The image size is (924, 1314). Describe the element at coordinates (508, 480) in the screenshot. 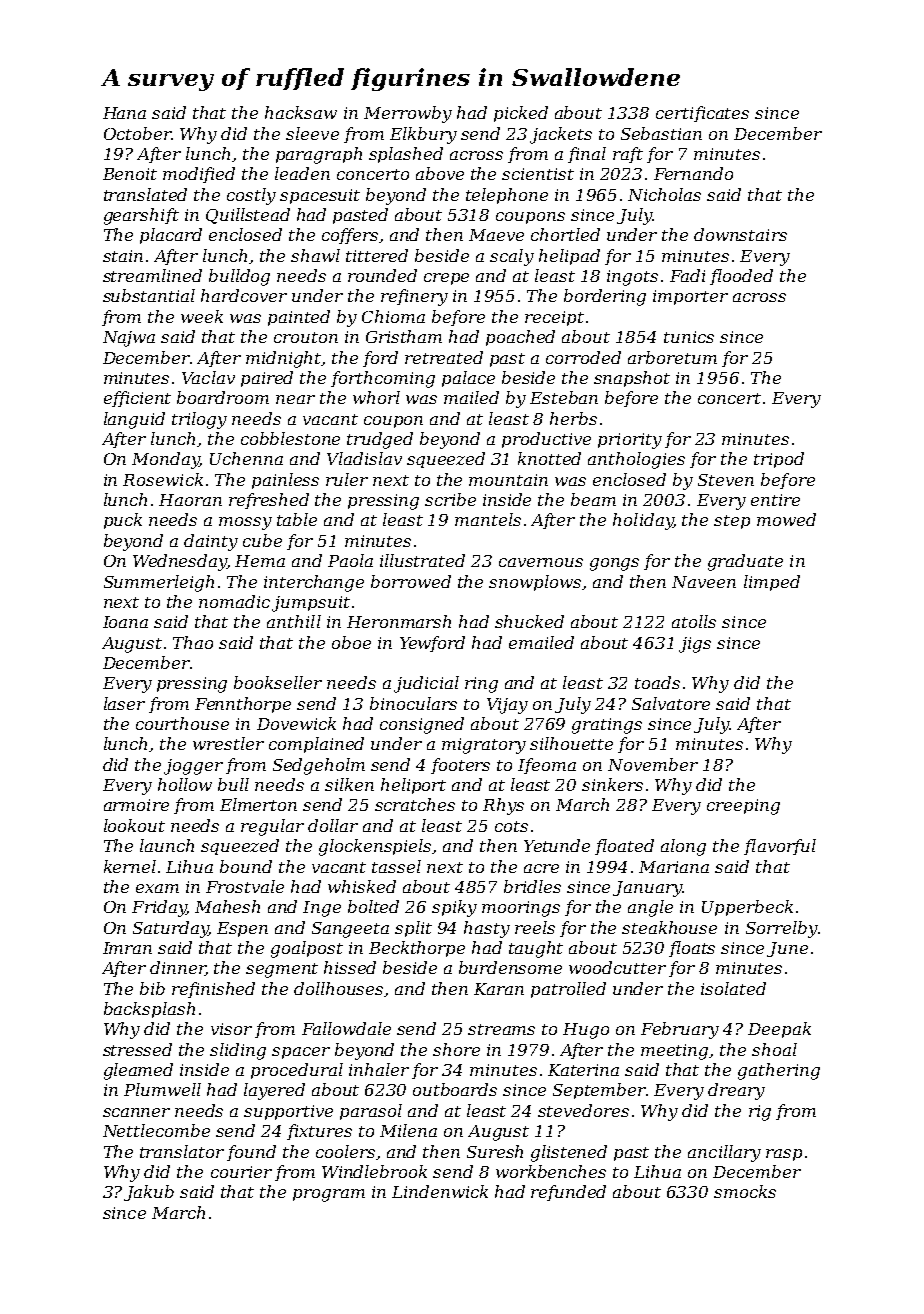

I see `mountain` at that location.
